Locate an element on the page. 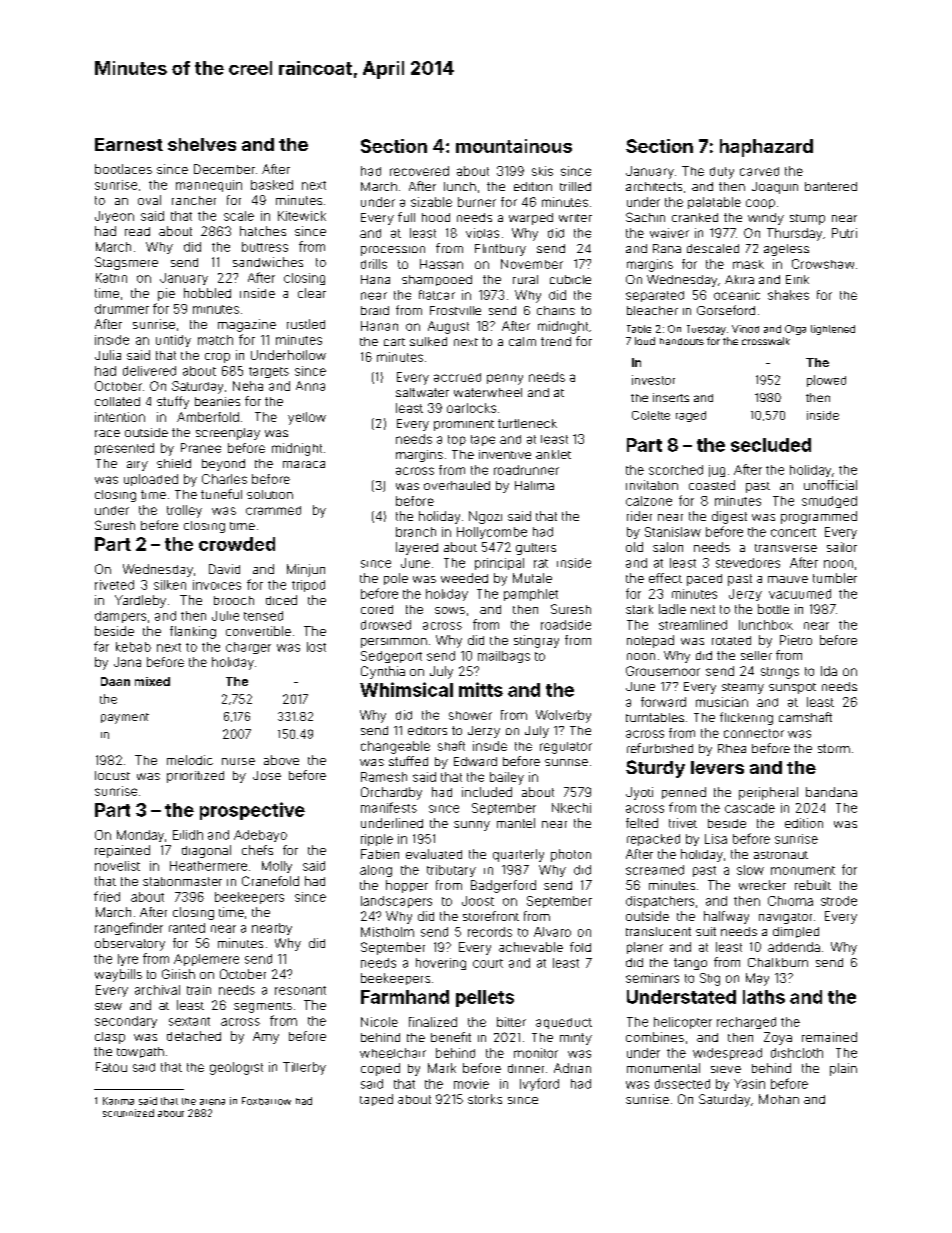 This document has height=1233, width=952. flickering is located at coordinates (746, 718).
